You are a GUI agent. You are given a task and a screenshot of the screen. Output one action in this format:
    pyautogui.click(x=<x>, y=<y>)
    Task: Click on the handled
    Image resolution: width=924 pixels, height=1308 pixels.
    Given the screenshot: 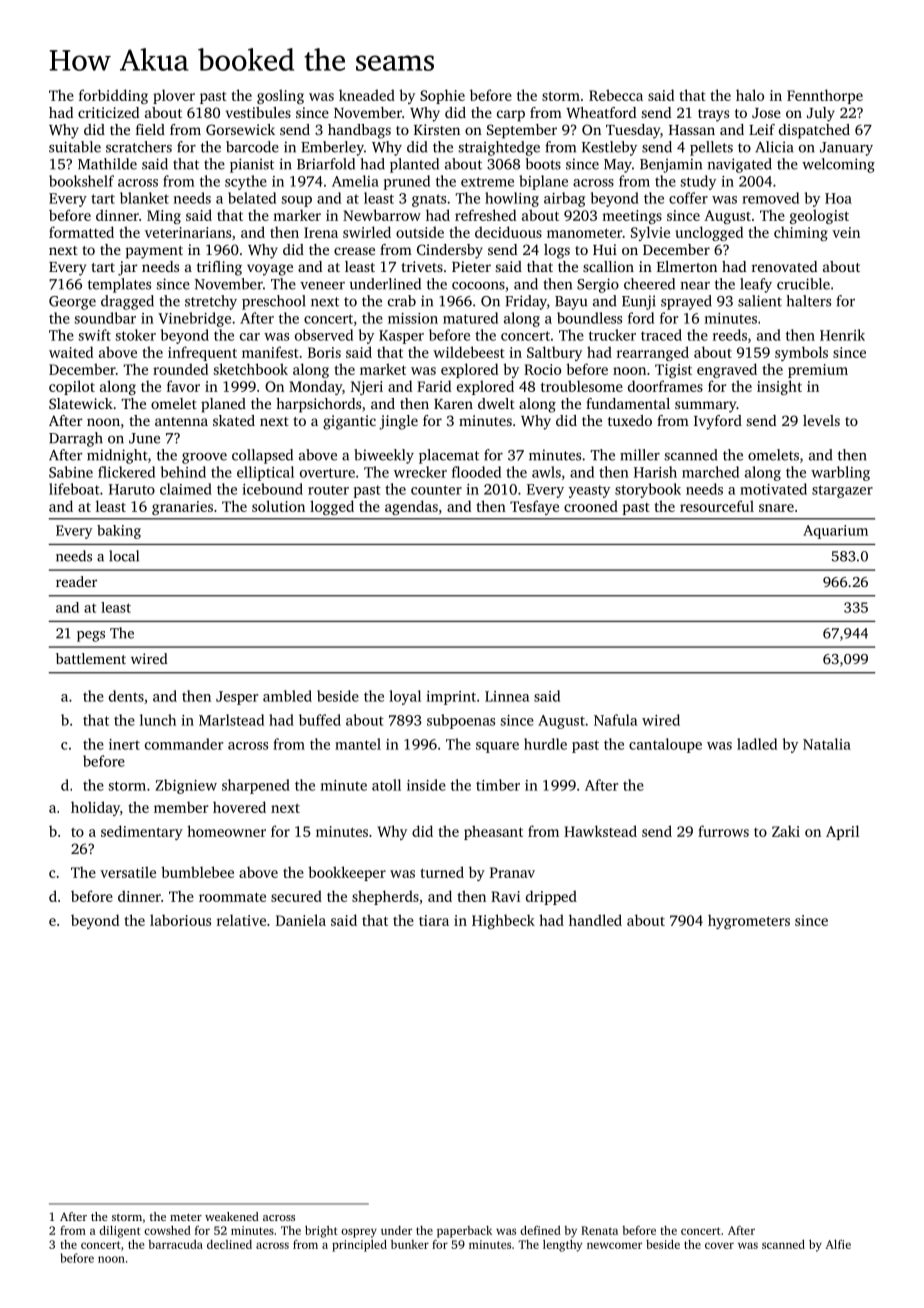 What is the action you would take?
    pyautogui.click(x=595, y=920)
